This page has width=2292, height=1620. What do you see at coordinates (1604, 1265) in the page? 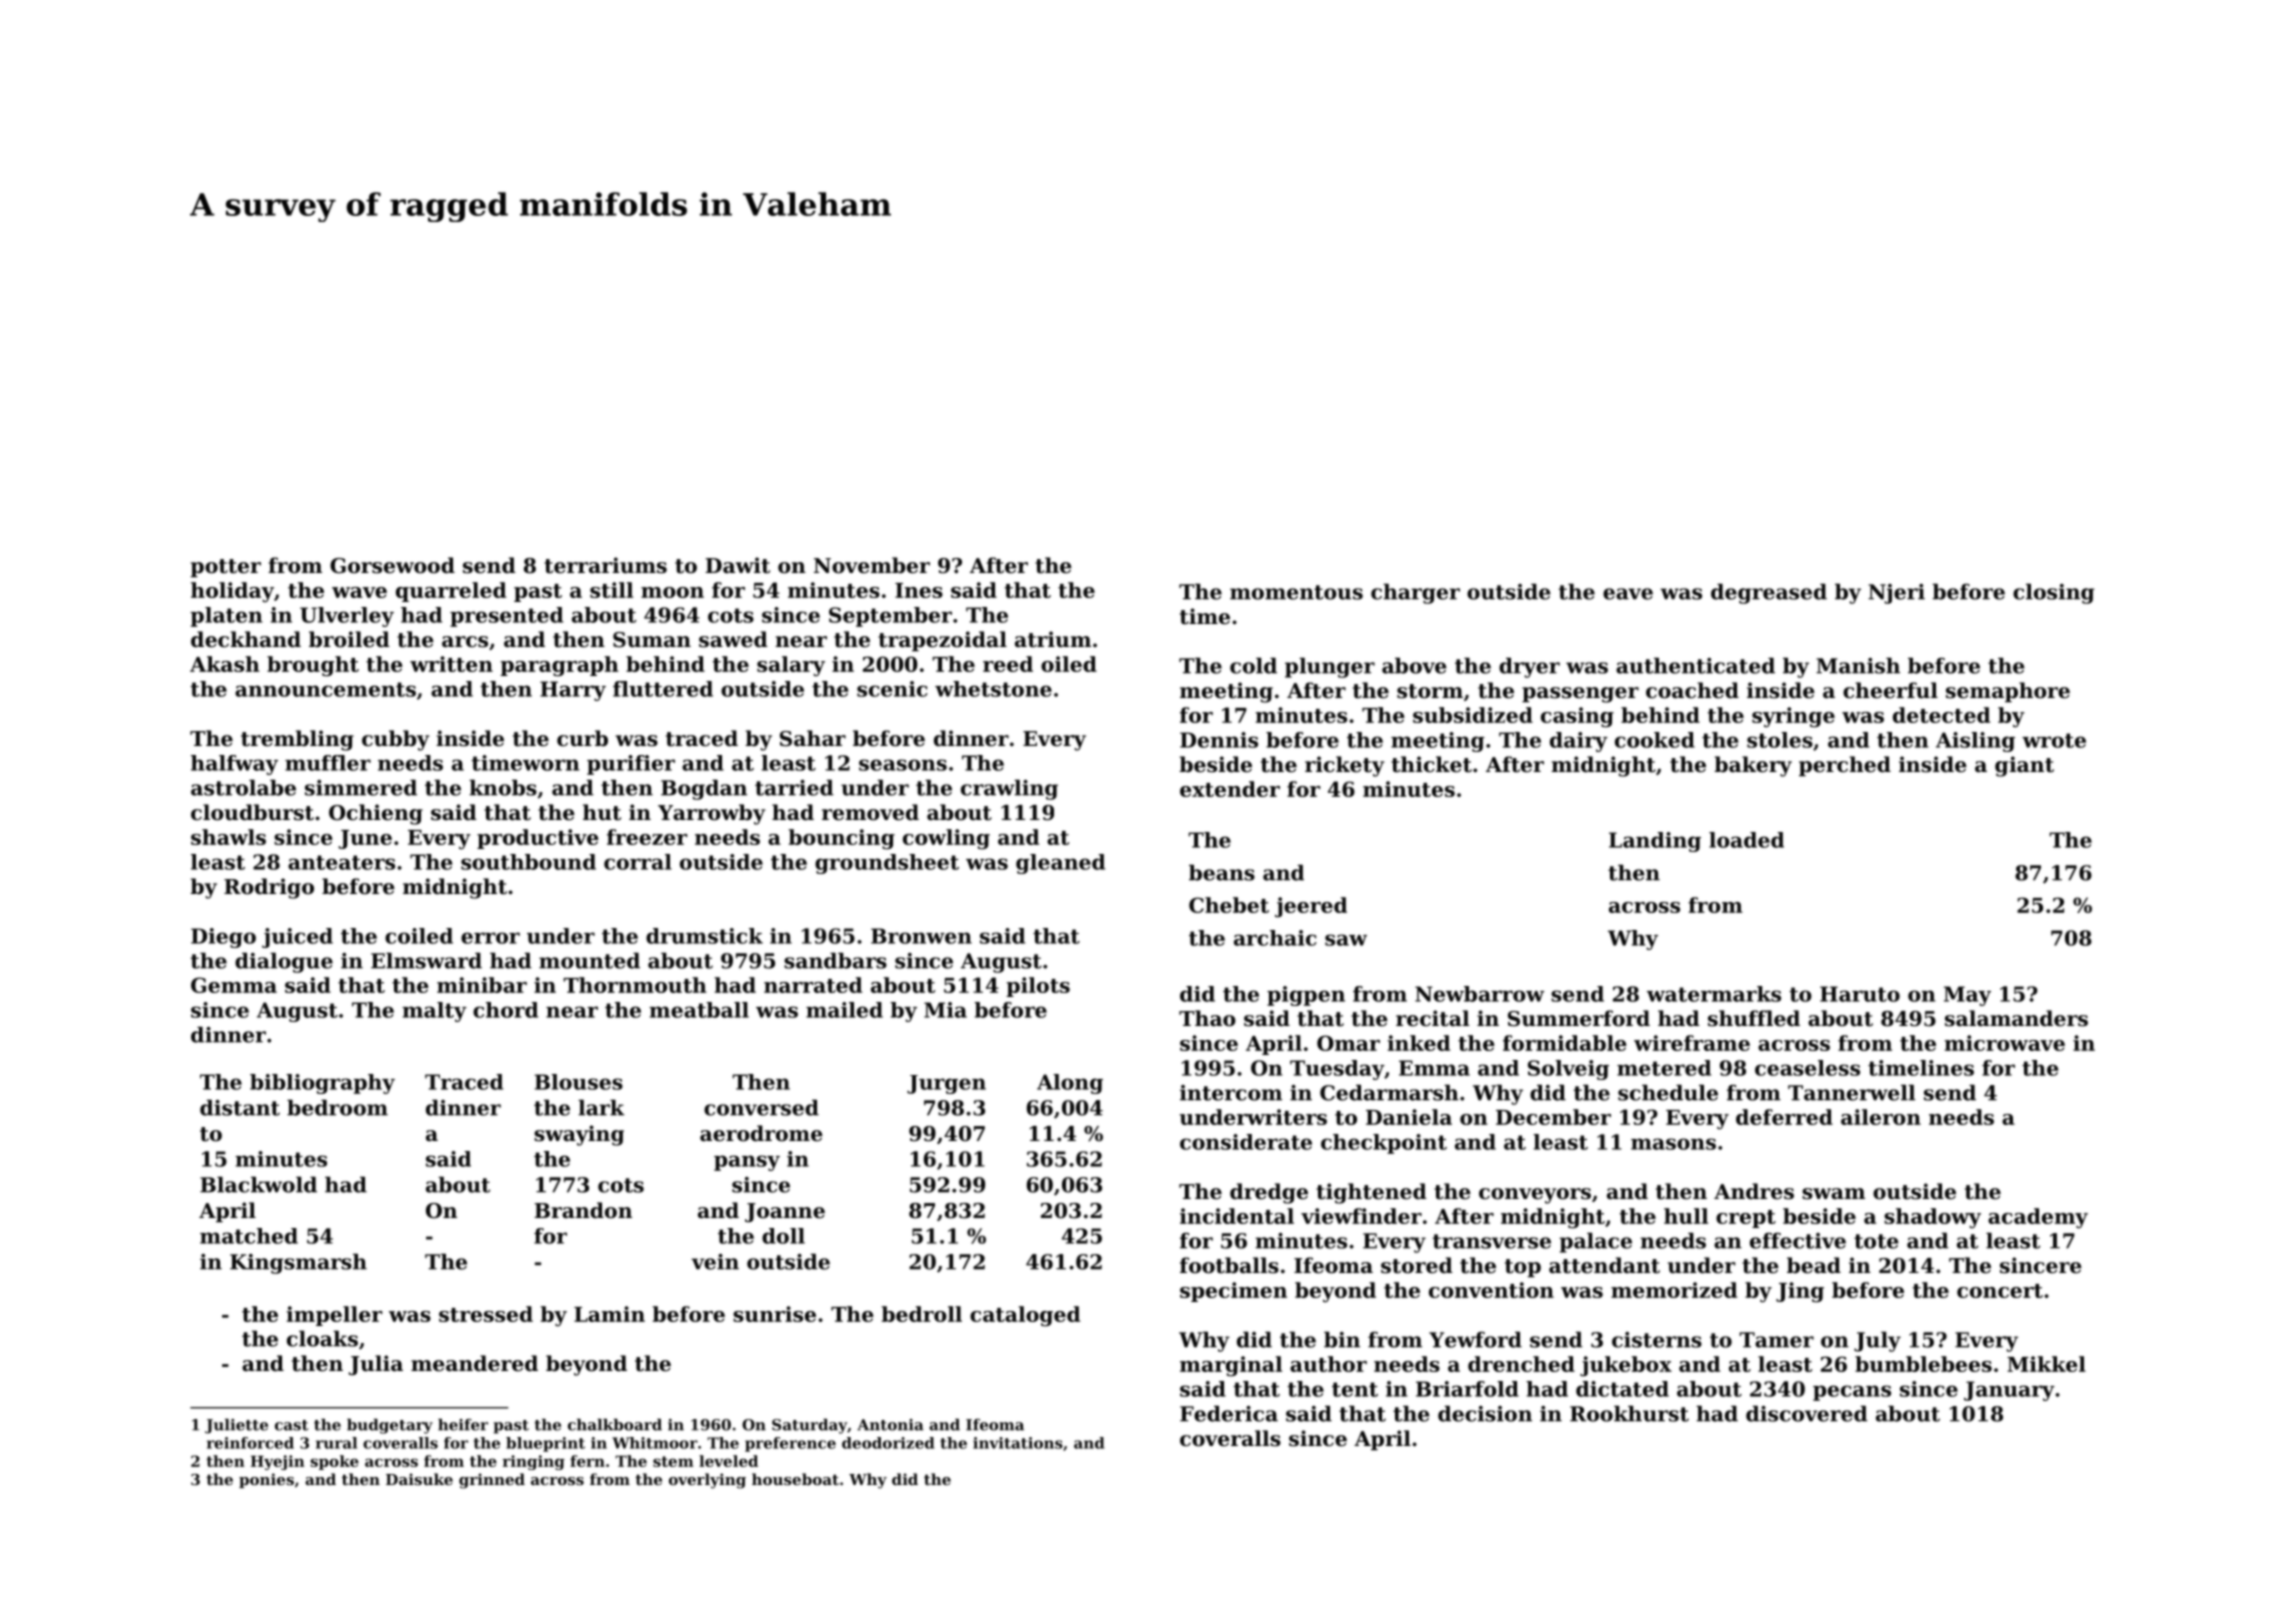
I see `attendant` at bounding box center [1604, 1265].
